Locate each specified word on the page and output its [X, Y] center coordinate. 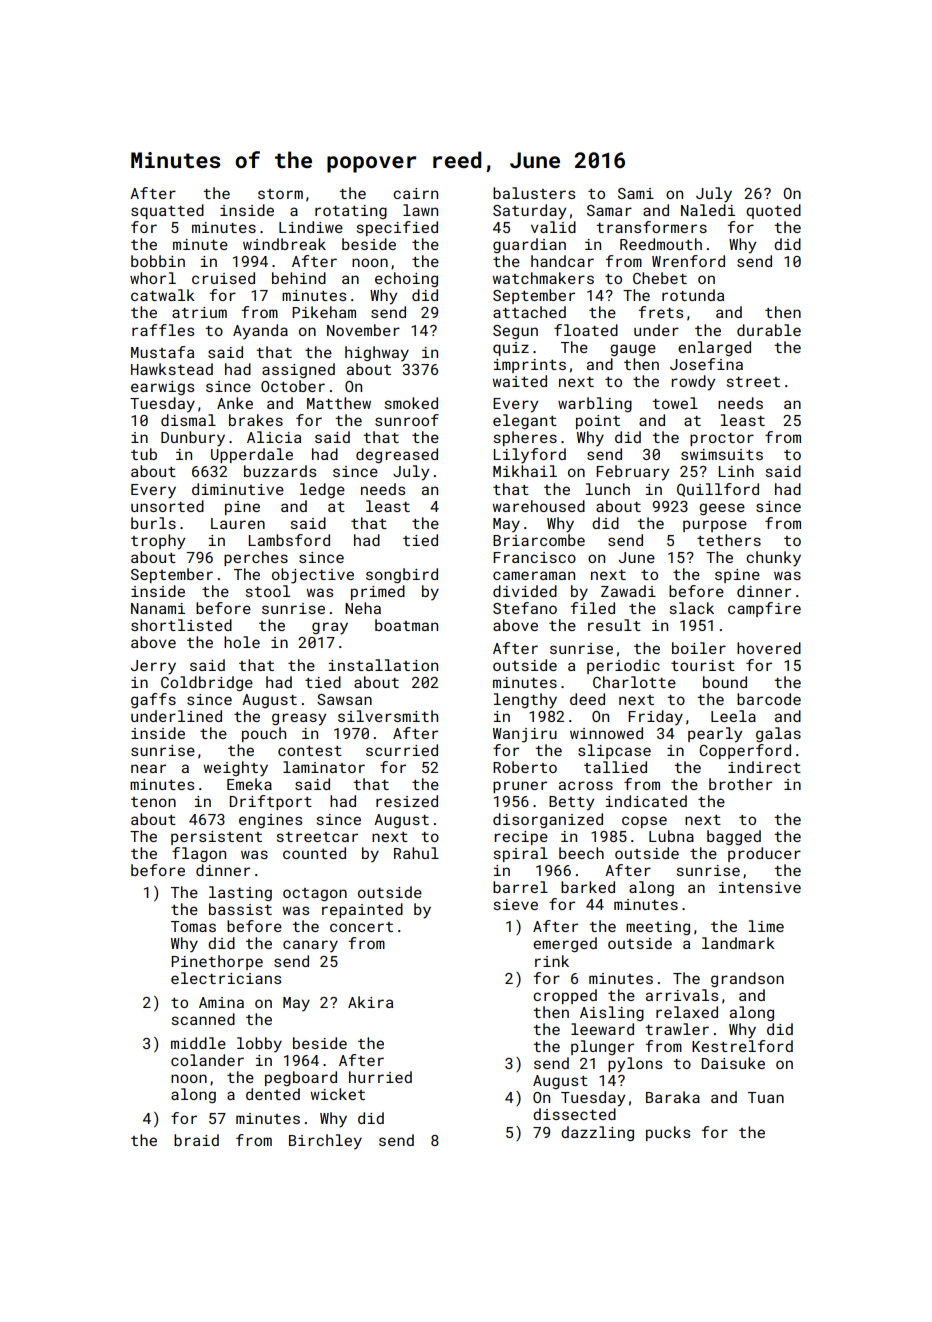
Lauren [238, 523]
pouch [264, 734]
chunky [773, 559]
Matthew [339, 403]
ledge [322, 490]
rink [552, 961]
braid [196, 1140]
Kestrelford [742, 1046]
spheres [525, 438]
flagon [199, 854]
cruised [223, 278]
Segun [515, 332]
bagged [734, 837]
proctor [722, 439]
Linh [736, 471]
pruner [520, 787]
